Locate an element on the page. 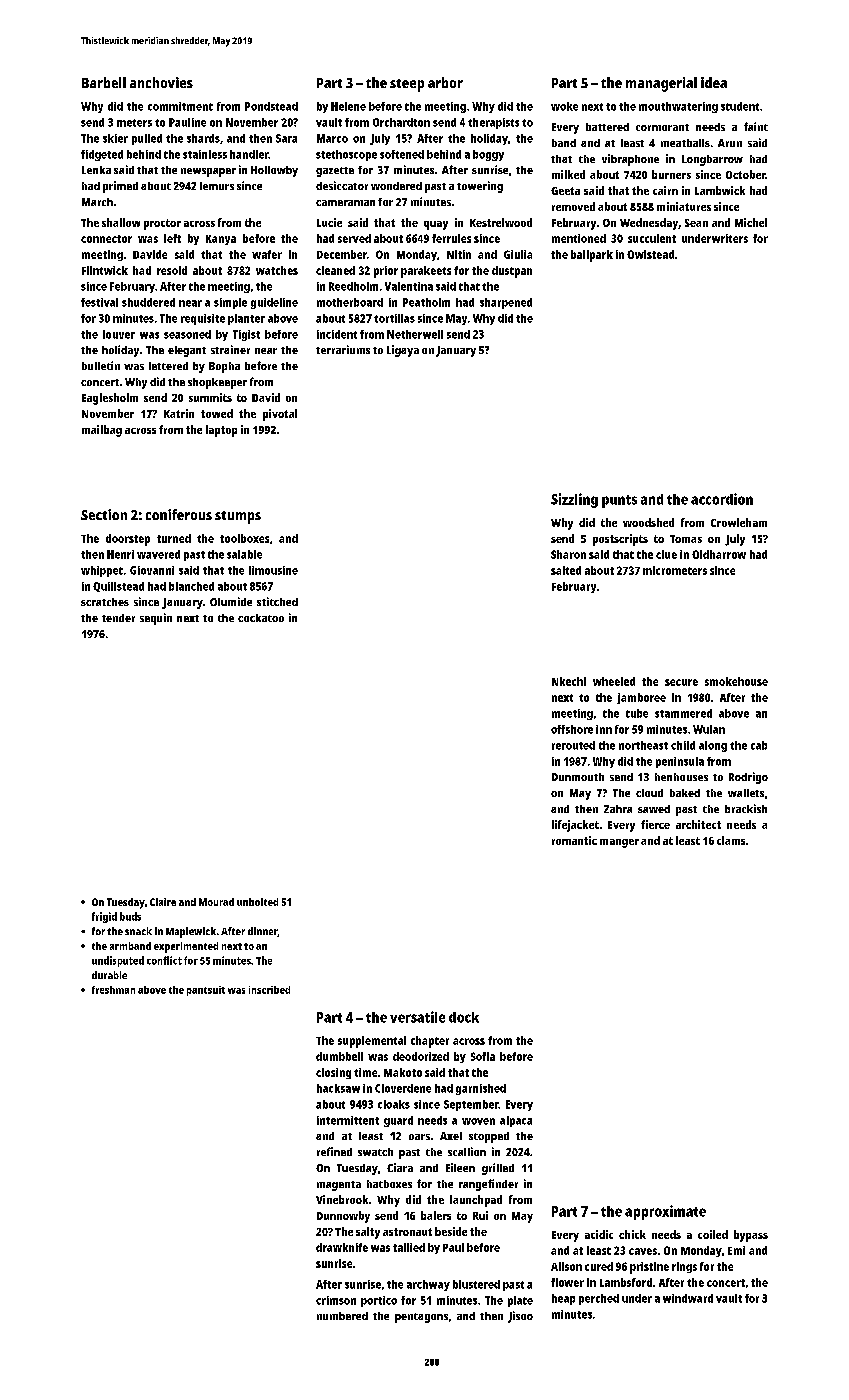  Orchardton is located at coordinates (401, 122).
